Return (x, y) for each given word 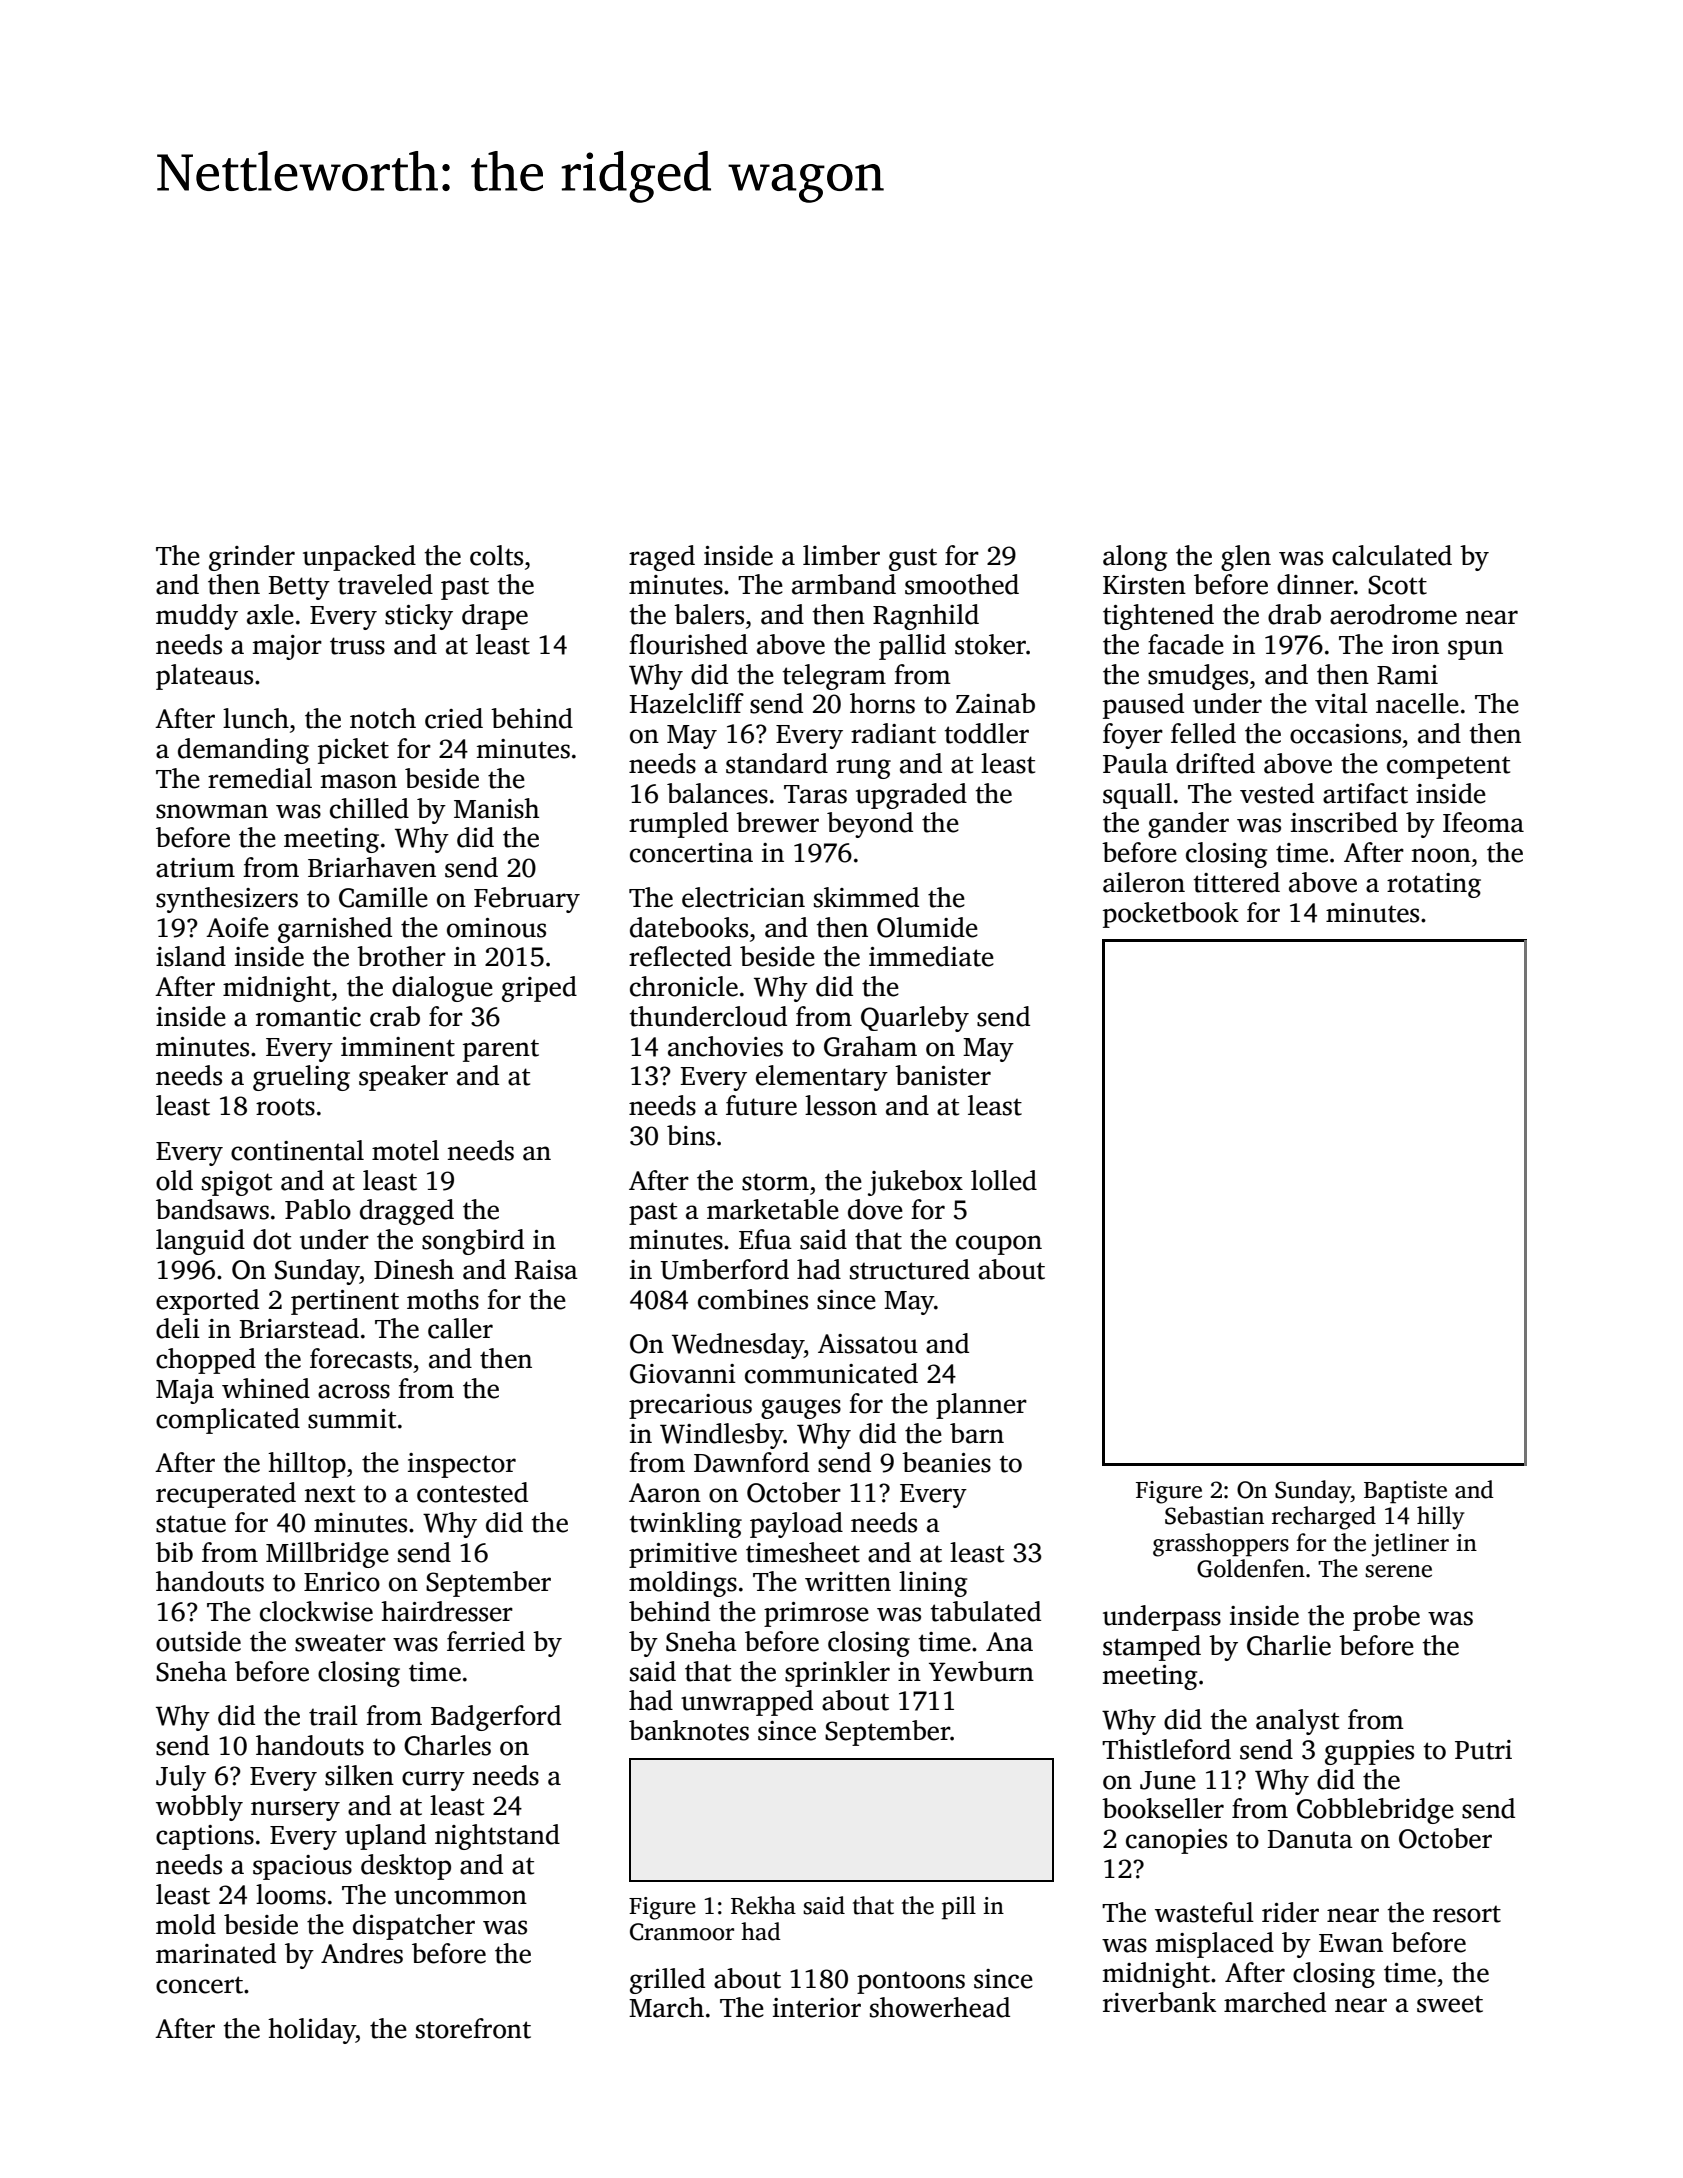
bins (691, 1135)
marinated (216, 1953)
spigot (237, 1183)
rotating (1434, 885)
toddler (987, 733)
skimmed (866, 897)
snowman (212, 811)
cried (454, 718)
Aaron (665, 1493)
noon (1441, 855)
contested (472, 1492)
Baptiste (1405, 1492)
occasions (1345, 734)
